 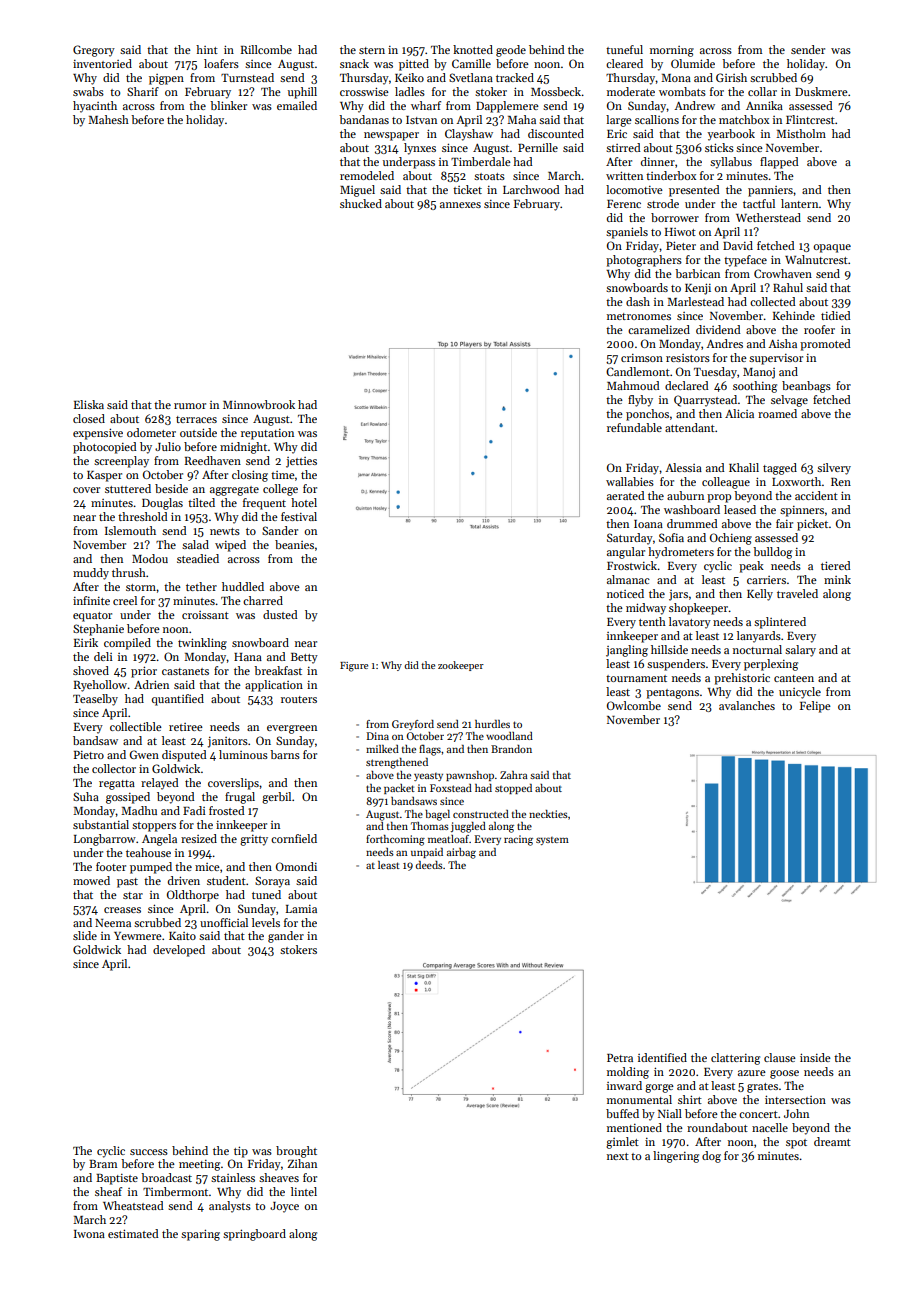 What do you see at coordinates (284, 1207) in the document?
I see `Joyce` at bounding box center [284, 1207].
